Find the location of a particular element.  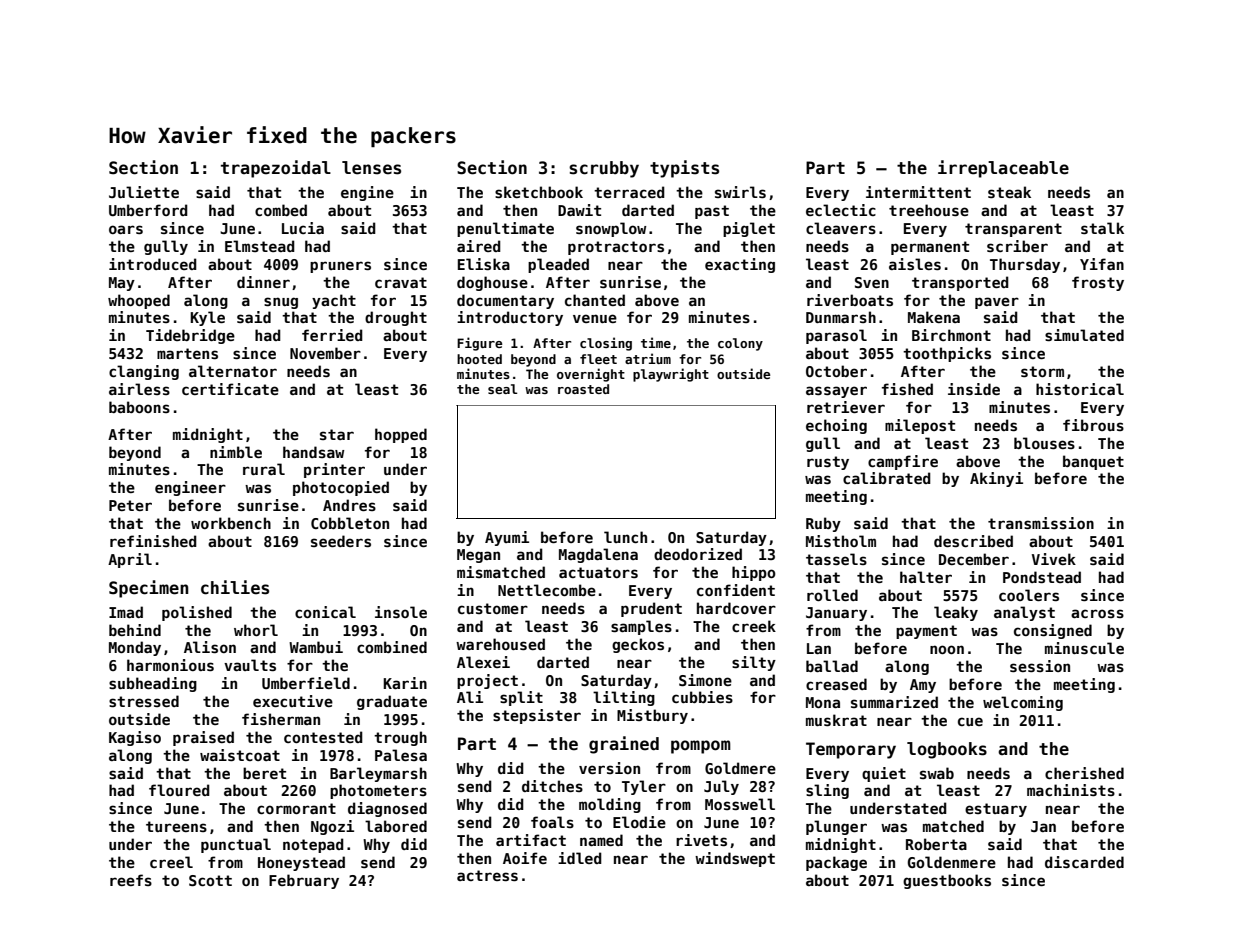

martens is located at coordinates (187, 353).
